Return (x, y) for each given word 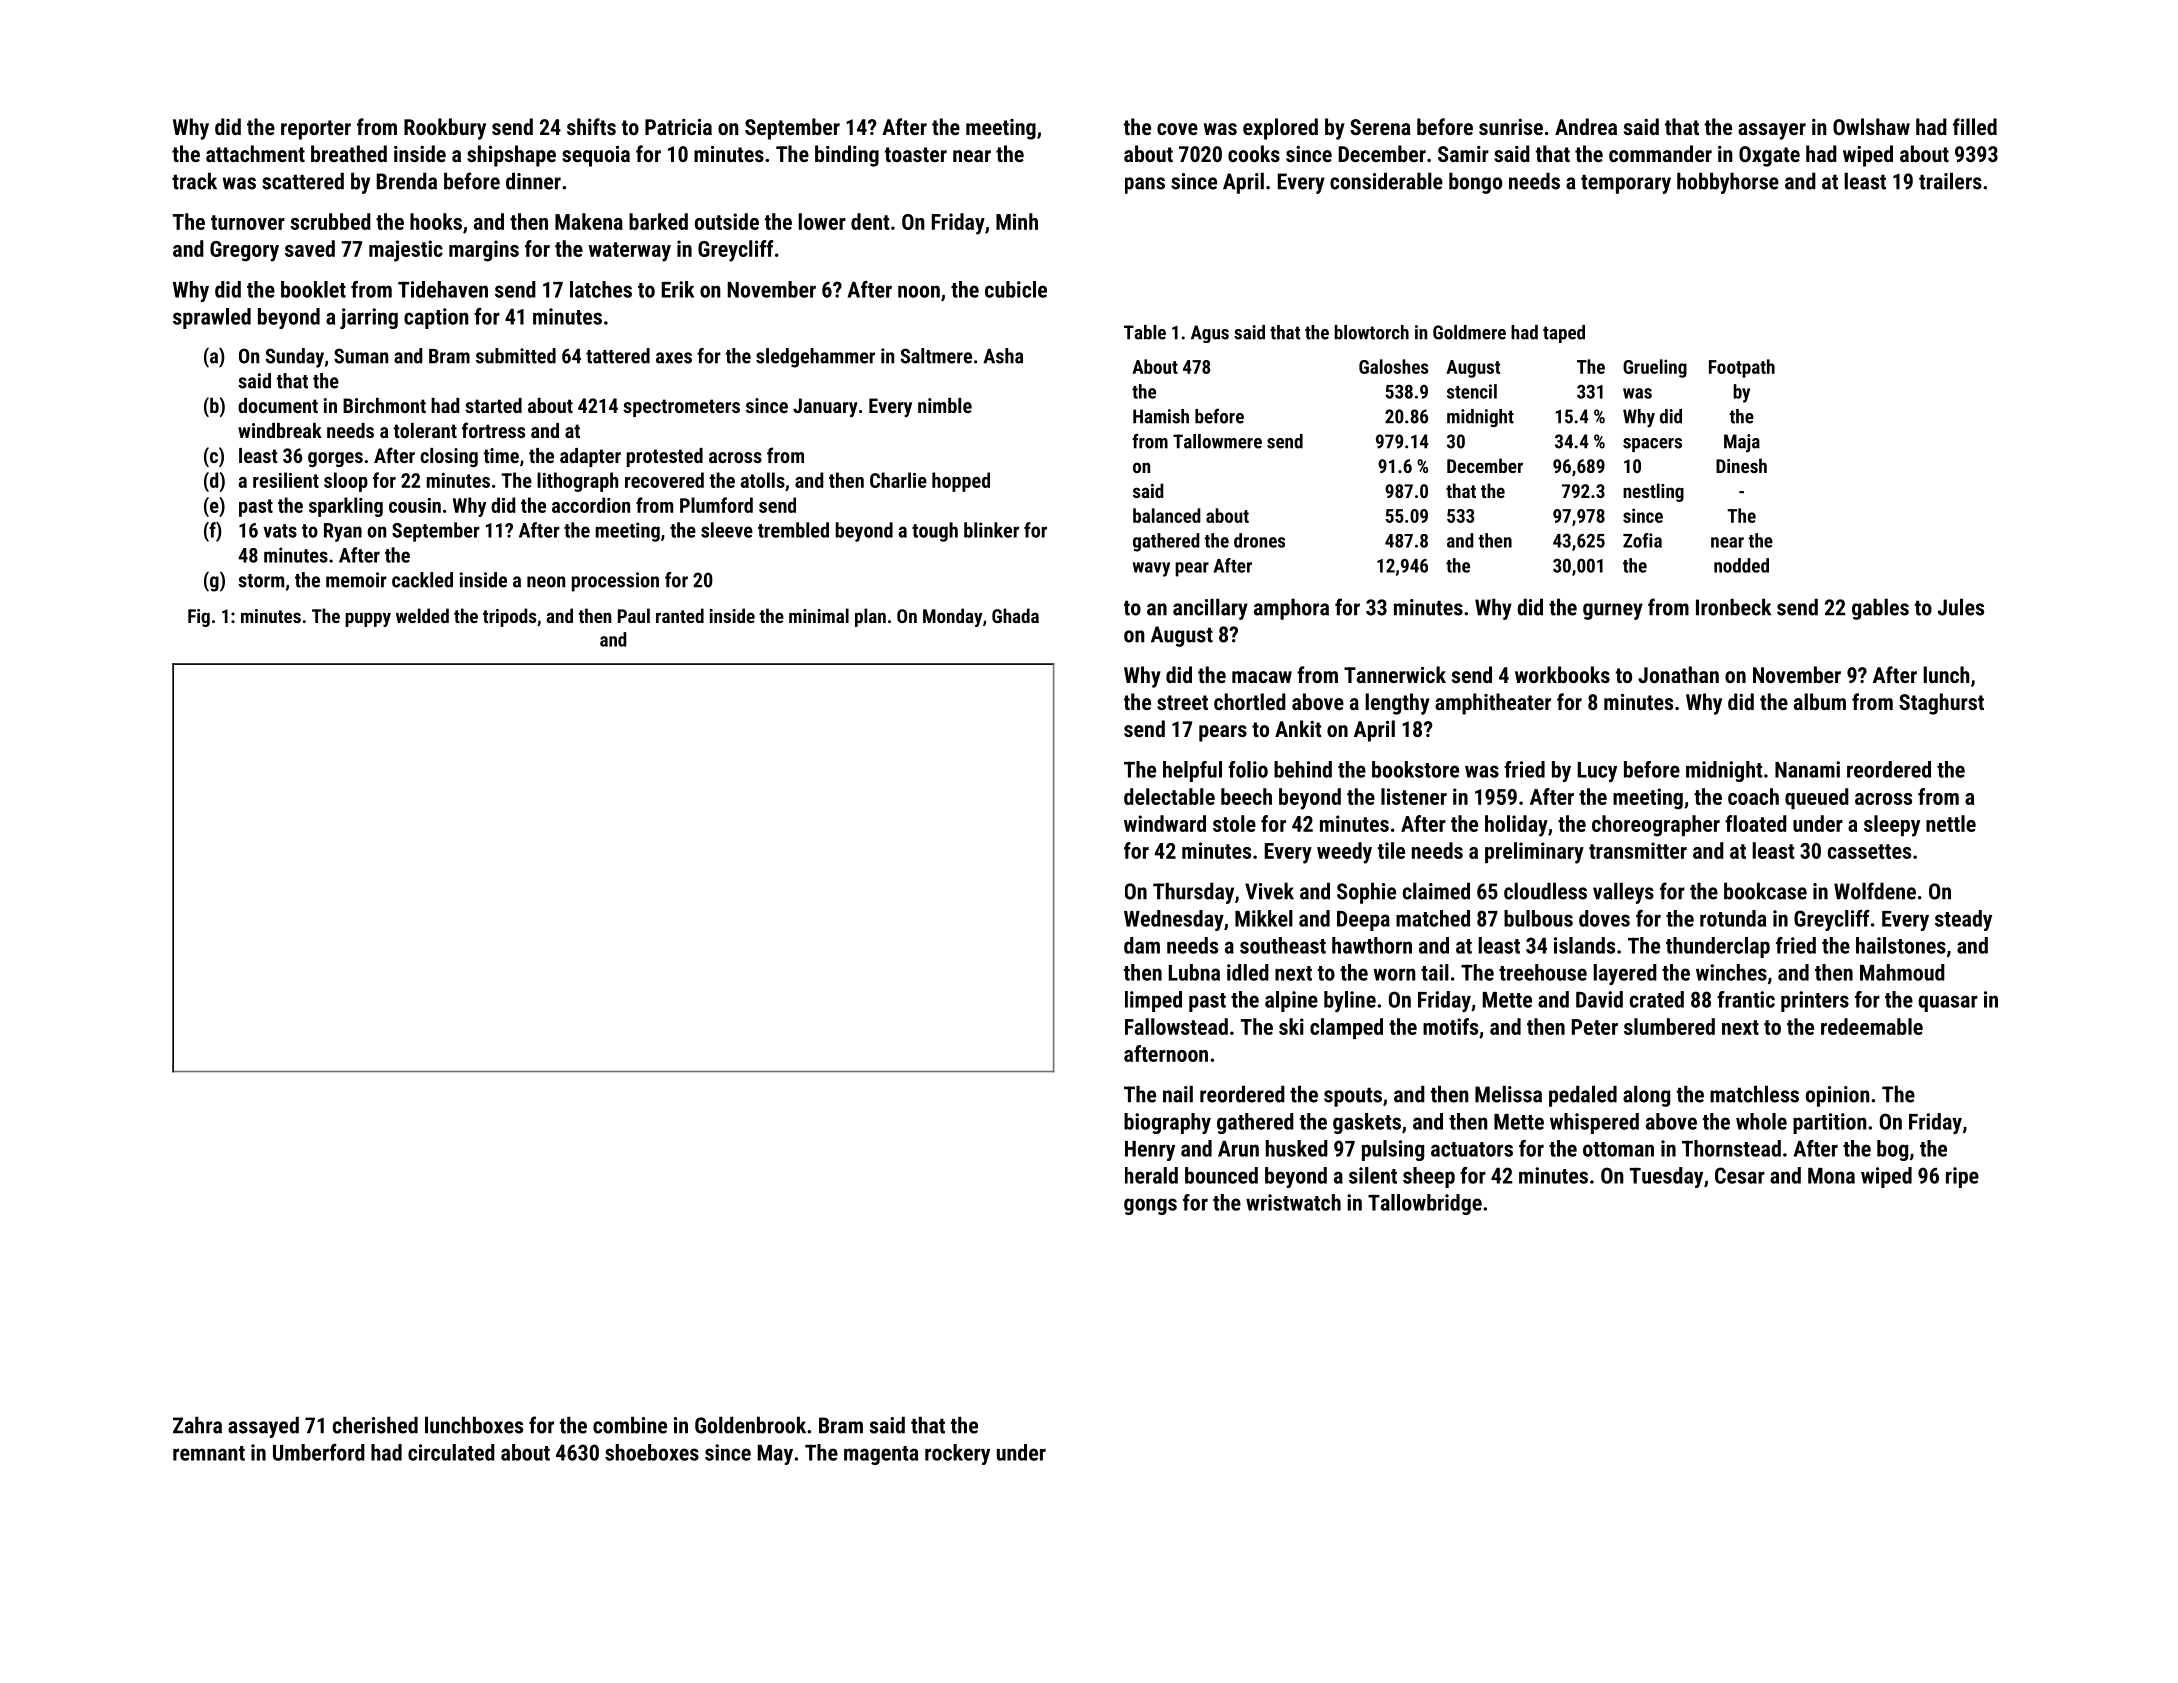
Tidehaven (443, 289)
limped (1153, 1001)
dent (870, 221)
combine (630, 1425)
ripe (1962, 1177)
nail (1178, 1094)
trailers (1950, 181)
